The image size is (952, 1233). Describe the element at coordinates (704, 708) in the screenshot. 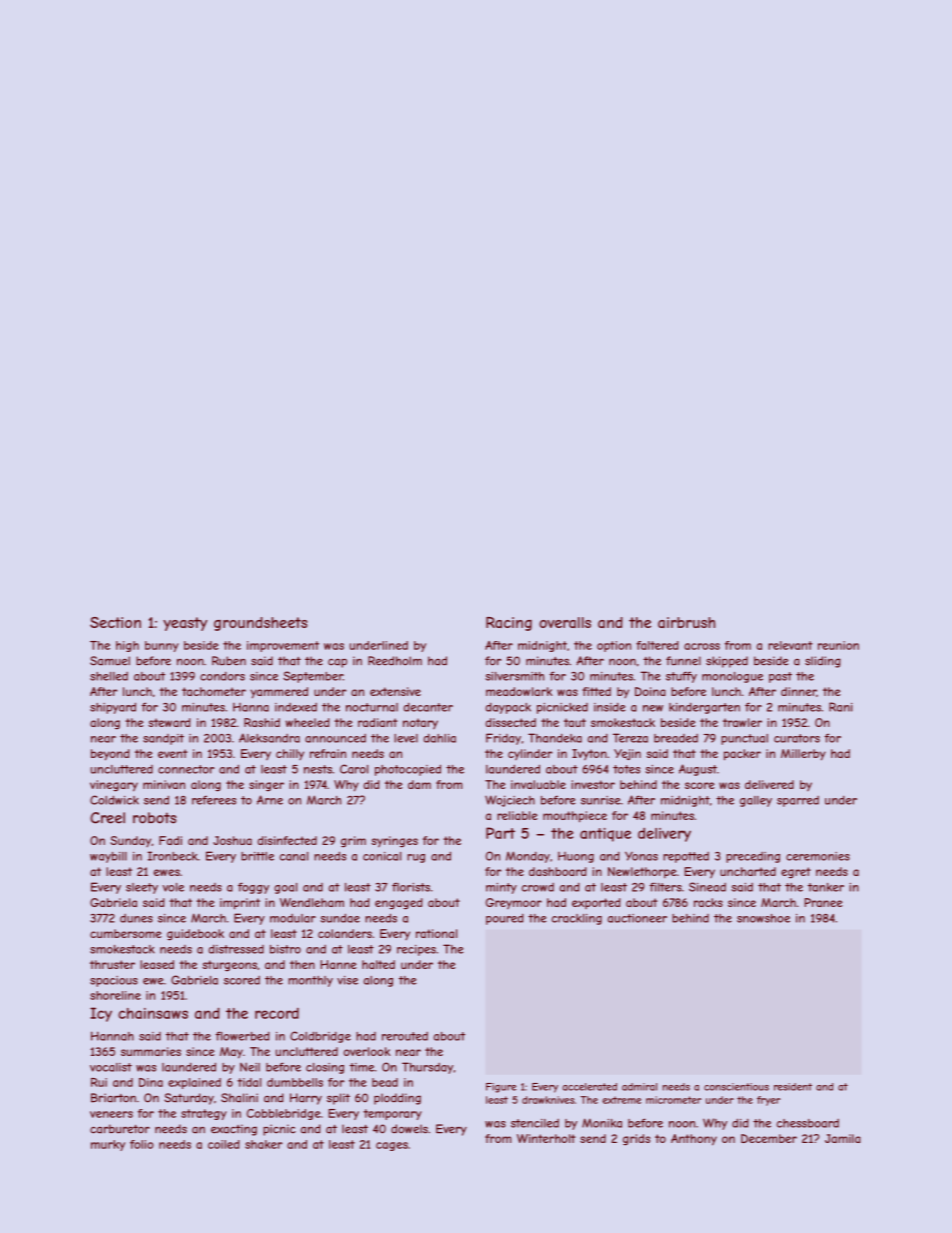

I see `kindergarten` at that location.
